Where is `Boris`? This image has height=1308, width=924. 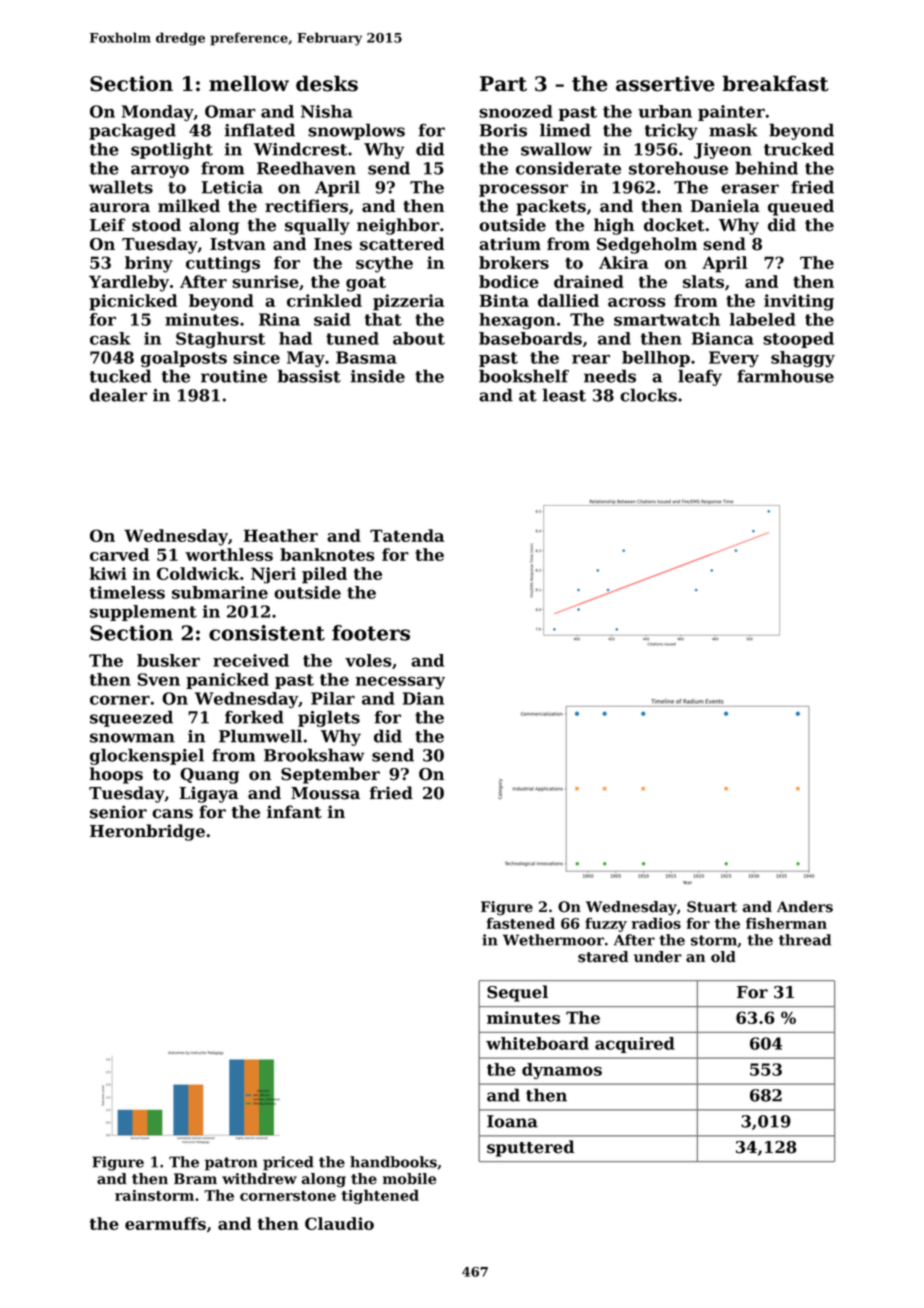 Boris is located at coordinates (503, 130).
